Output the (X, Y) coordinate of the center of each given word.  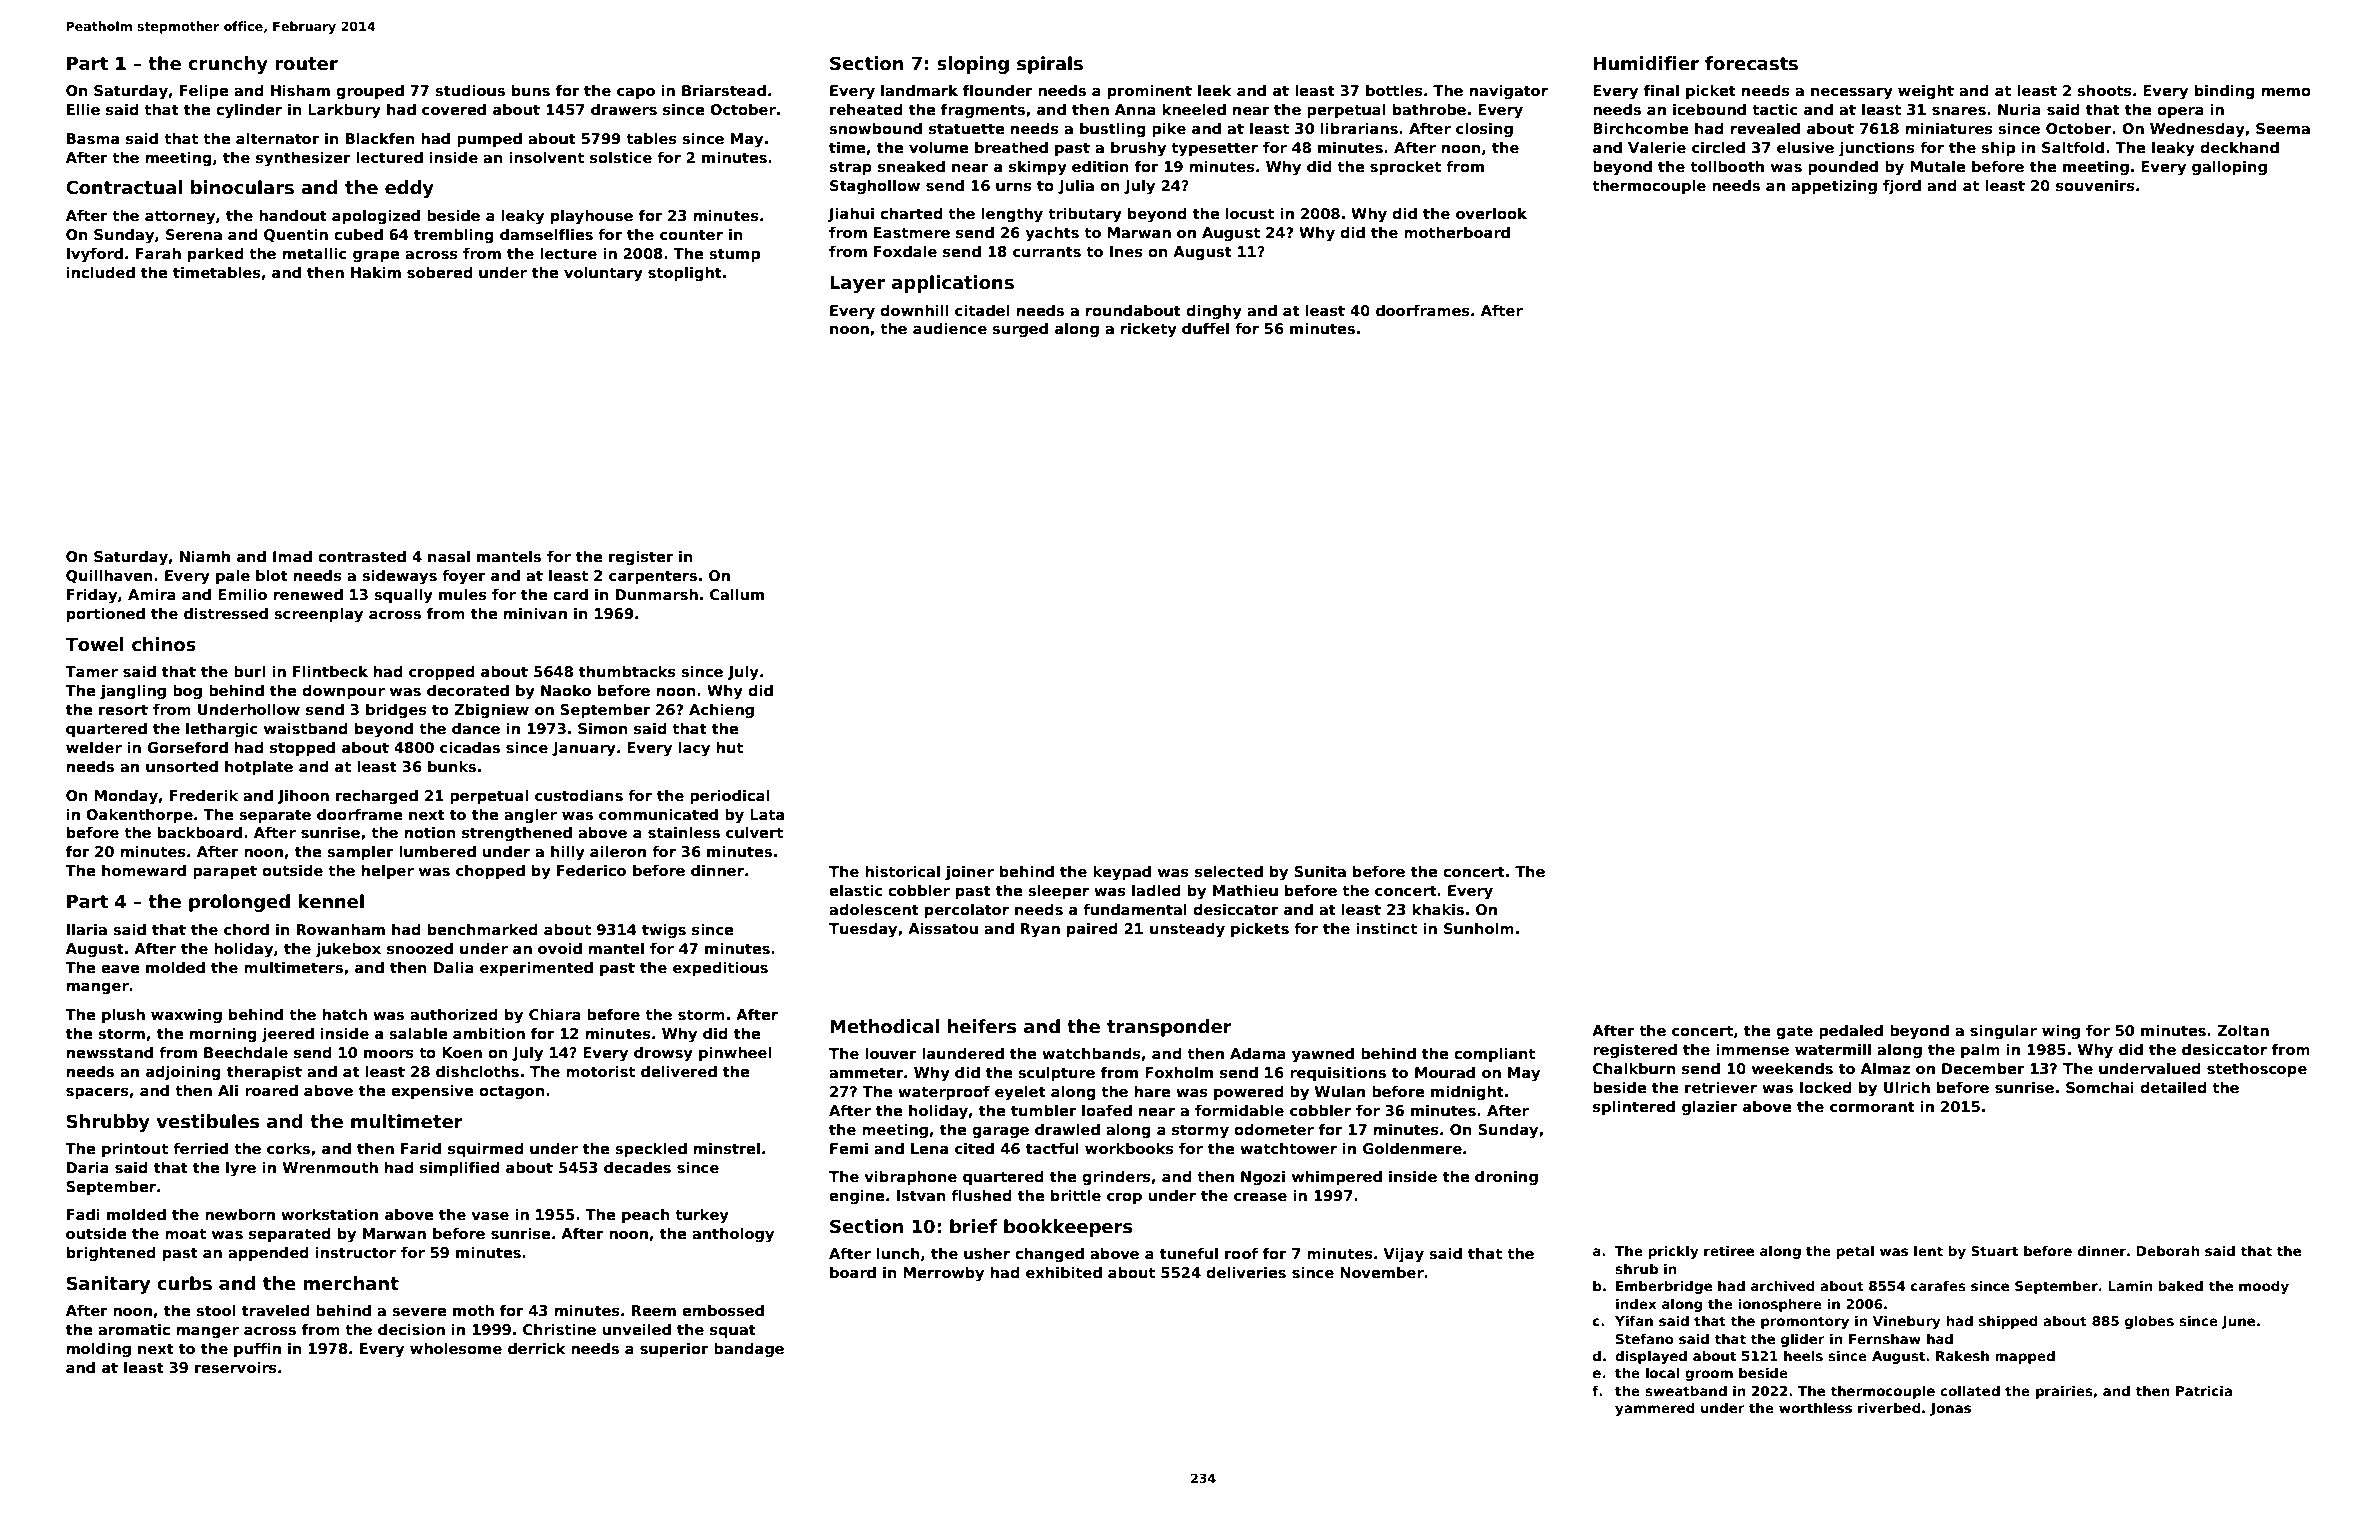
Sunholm (1479, 928)
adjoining (183, 1073)
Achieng (721, 711)
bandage (749, 1350)
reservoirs (236, 1368)
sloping (973, 65)
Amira (152, 594)
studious (470, 90)
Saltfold (2073, 147)
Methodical (884, 1026)
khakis (1438, 909)
